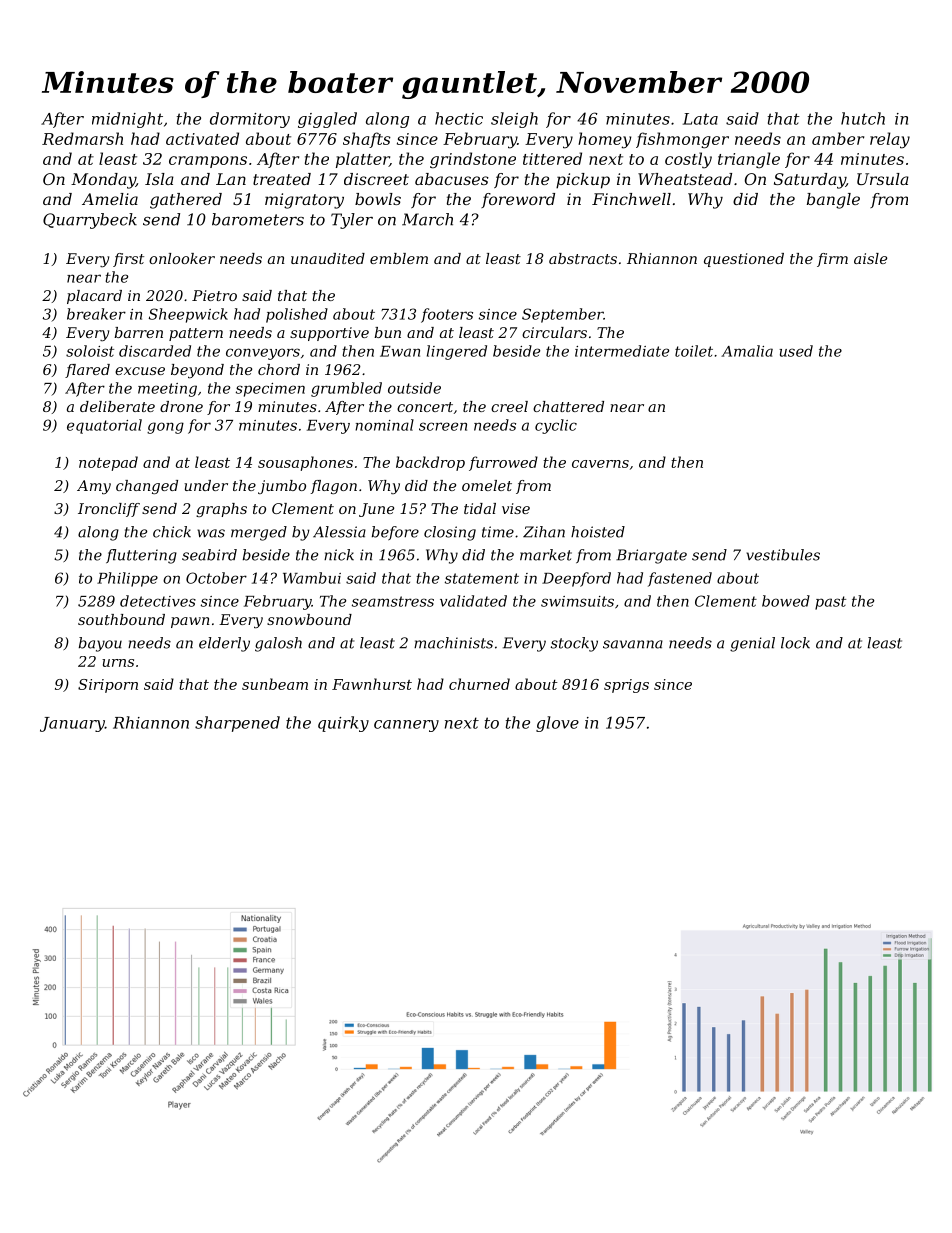 Image resolution: width=952 pixels, height=1233 pixels. I want to click on Wheatstead, so click(685, 179).
